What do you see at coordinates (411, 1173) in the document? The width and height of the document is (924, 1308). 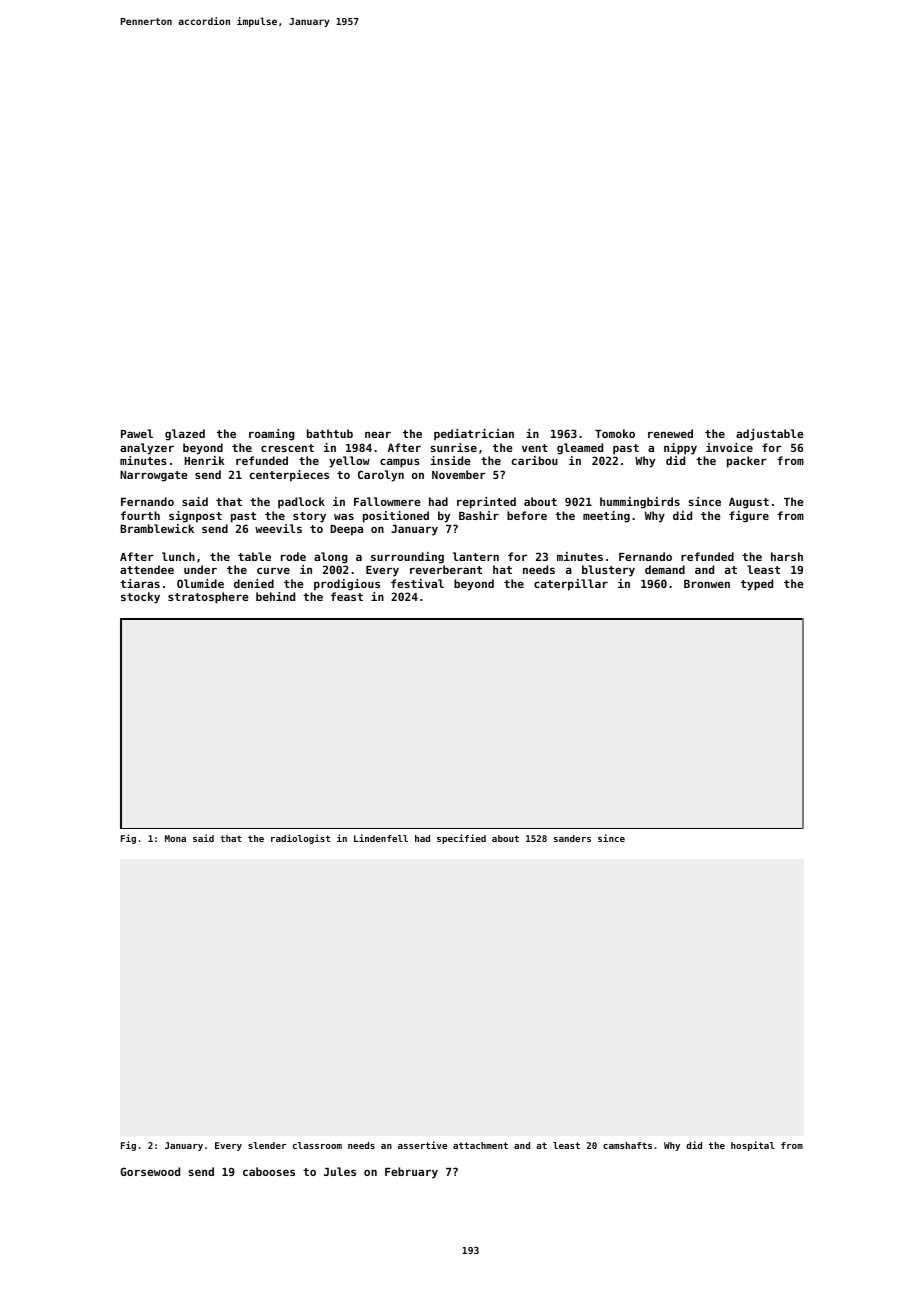 I see `February` at bounding box center [411, 1173].
